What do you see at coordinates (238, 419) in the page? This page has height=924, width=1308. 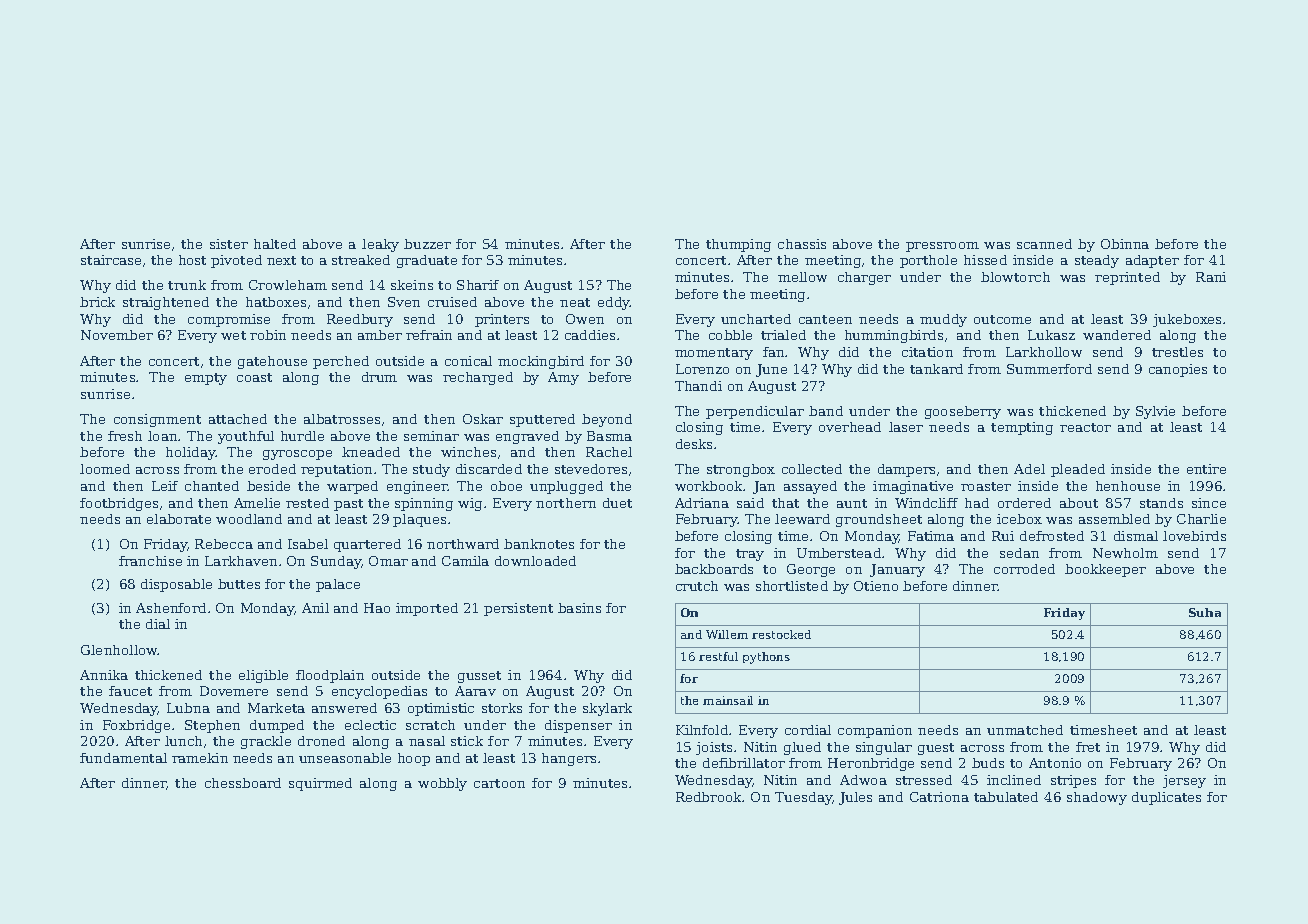 I see `attached` at bounding box center [238, 419].
